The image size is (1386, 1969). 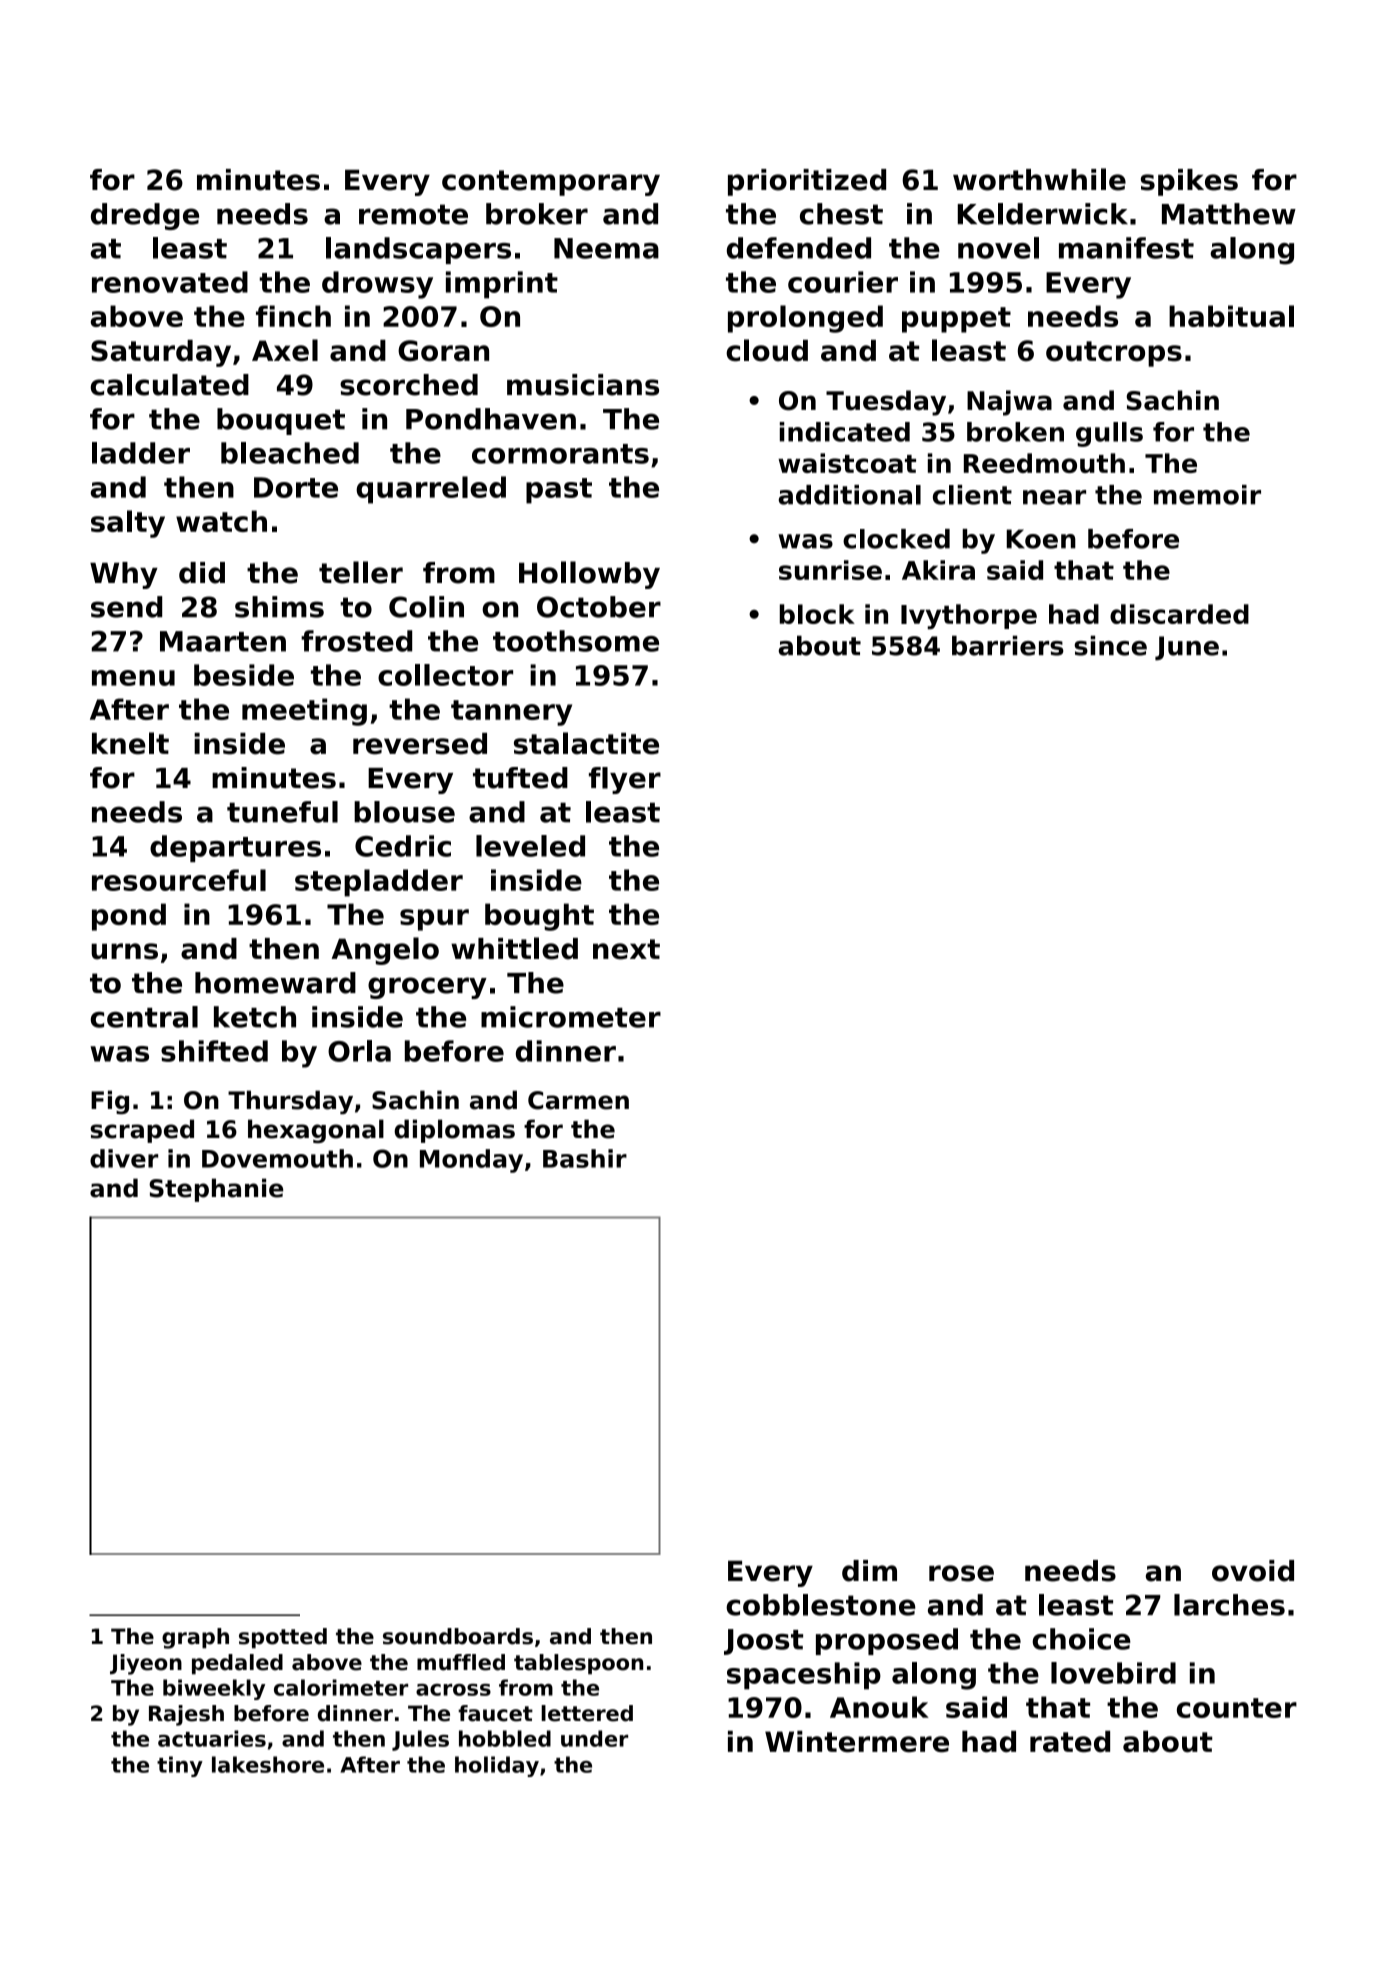 I want to click on spaceship, so click(x=804, y=1676).
